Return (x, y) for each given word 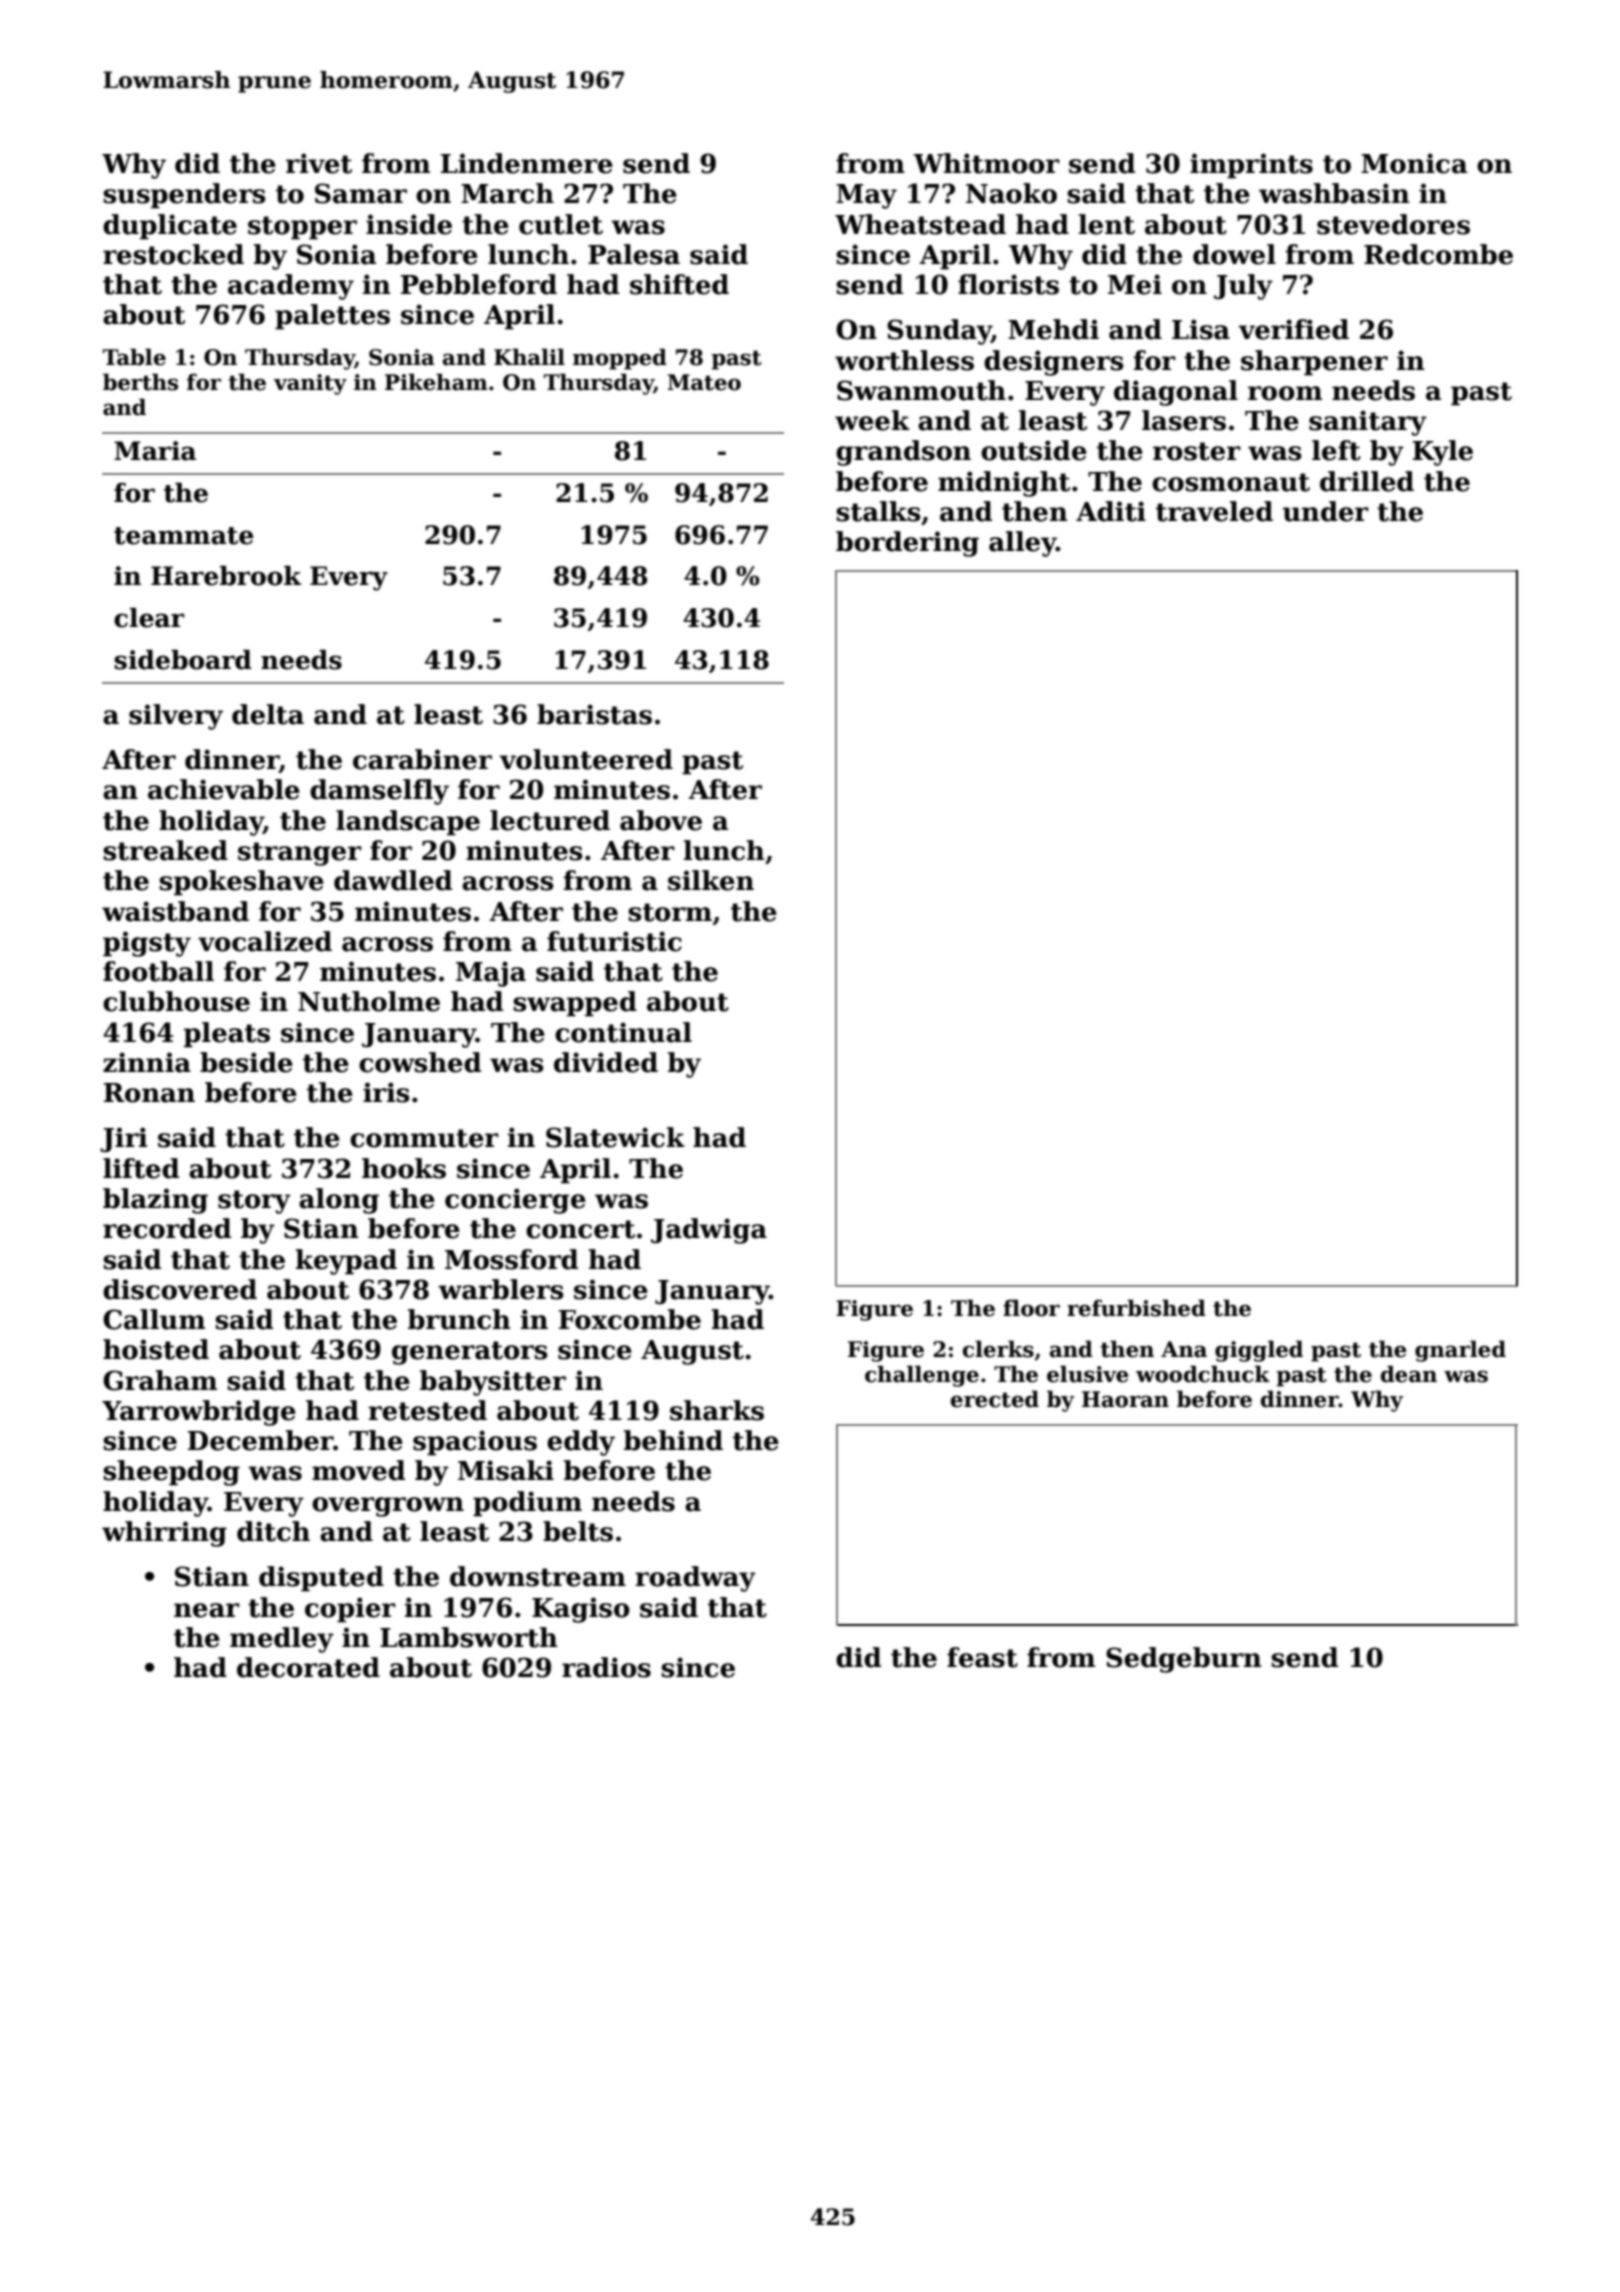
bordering (907, 544)
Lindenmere (527, 163)
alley (1022, 544)
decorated (308, 1667)
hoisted (156, 1349)
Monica (1414, 163)
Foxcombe (630, 1319)
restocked (173, 254)
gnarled (1460, 1351)
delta (268, 714)
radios (606, 1667)
